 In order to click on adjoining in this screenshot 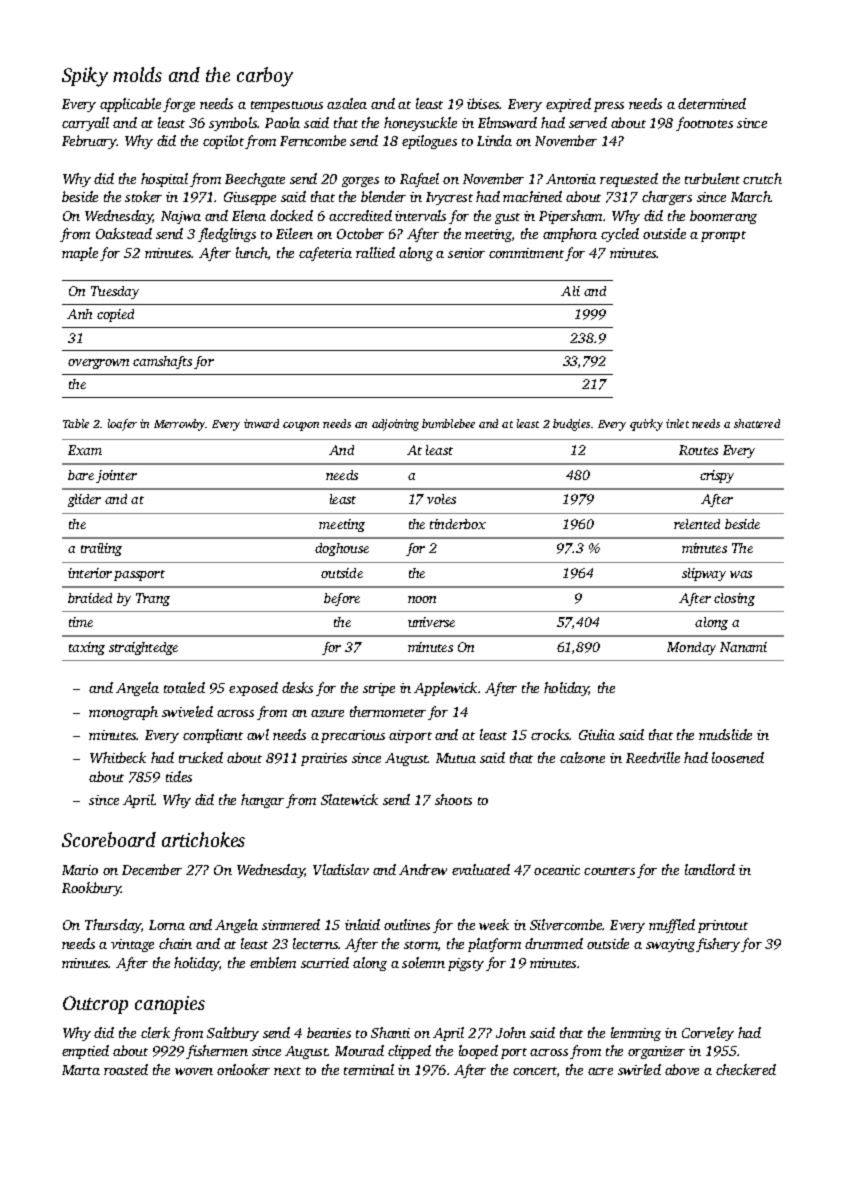, I will do `click(395, 425)`.
